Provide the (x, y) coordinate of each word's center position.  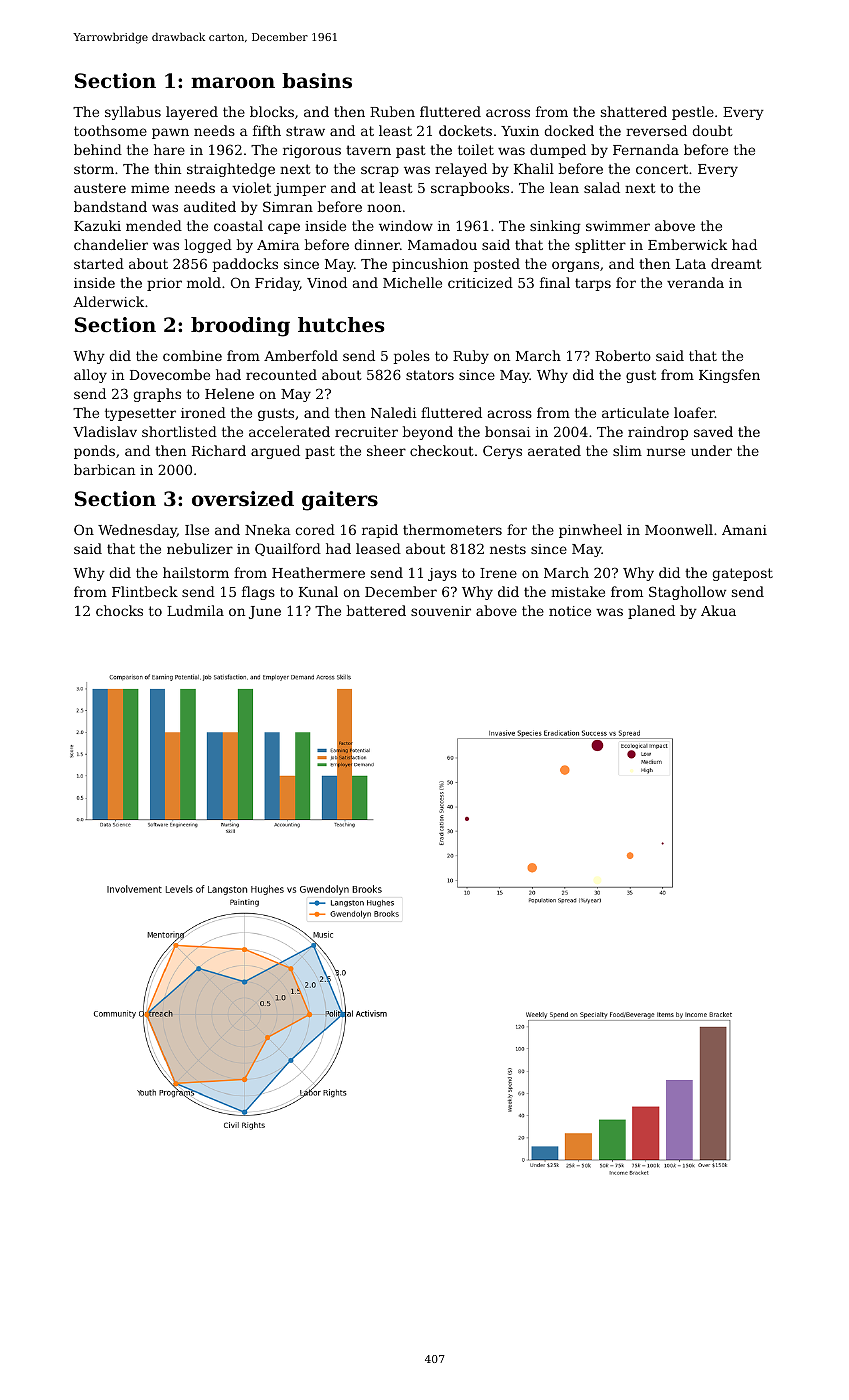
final (555, 282)
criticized (480, 282)
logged (208, 246)
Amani (744, 530)
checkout (442, 450)
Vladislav (105, 431)
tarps (593, 284)
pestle (693, 113)
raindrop (658, 433)
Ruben (392, 111)
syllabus (133, 113)
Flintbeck (145, 591)
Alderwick (108, 301)
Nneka (268, 529)
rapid (380, 531)
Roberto (623, 355)
